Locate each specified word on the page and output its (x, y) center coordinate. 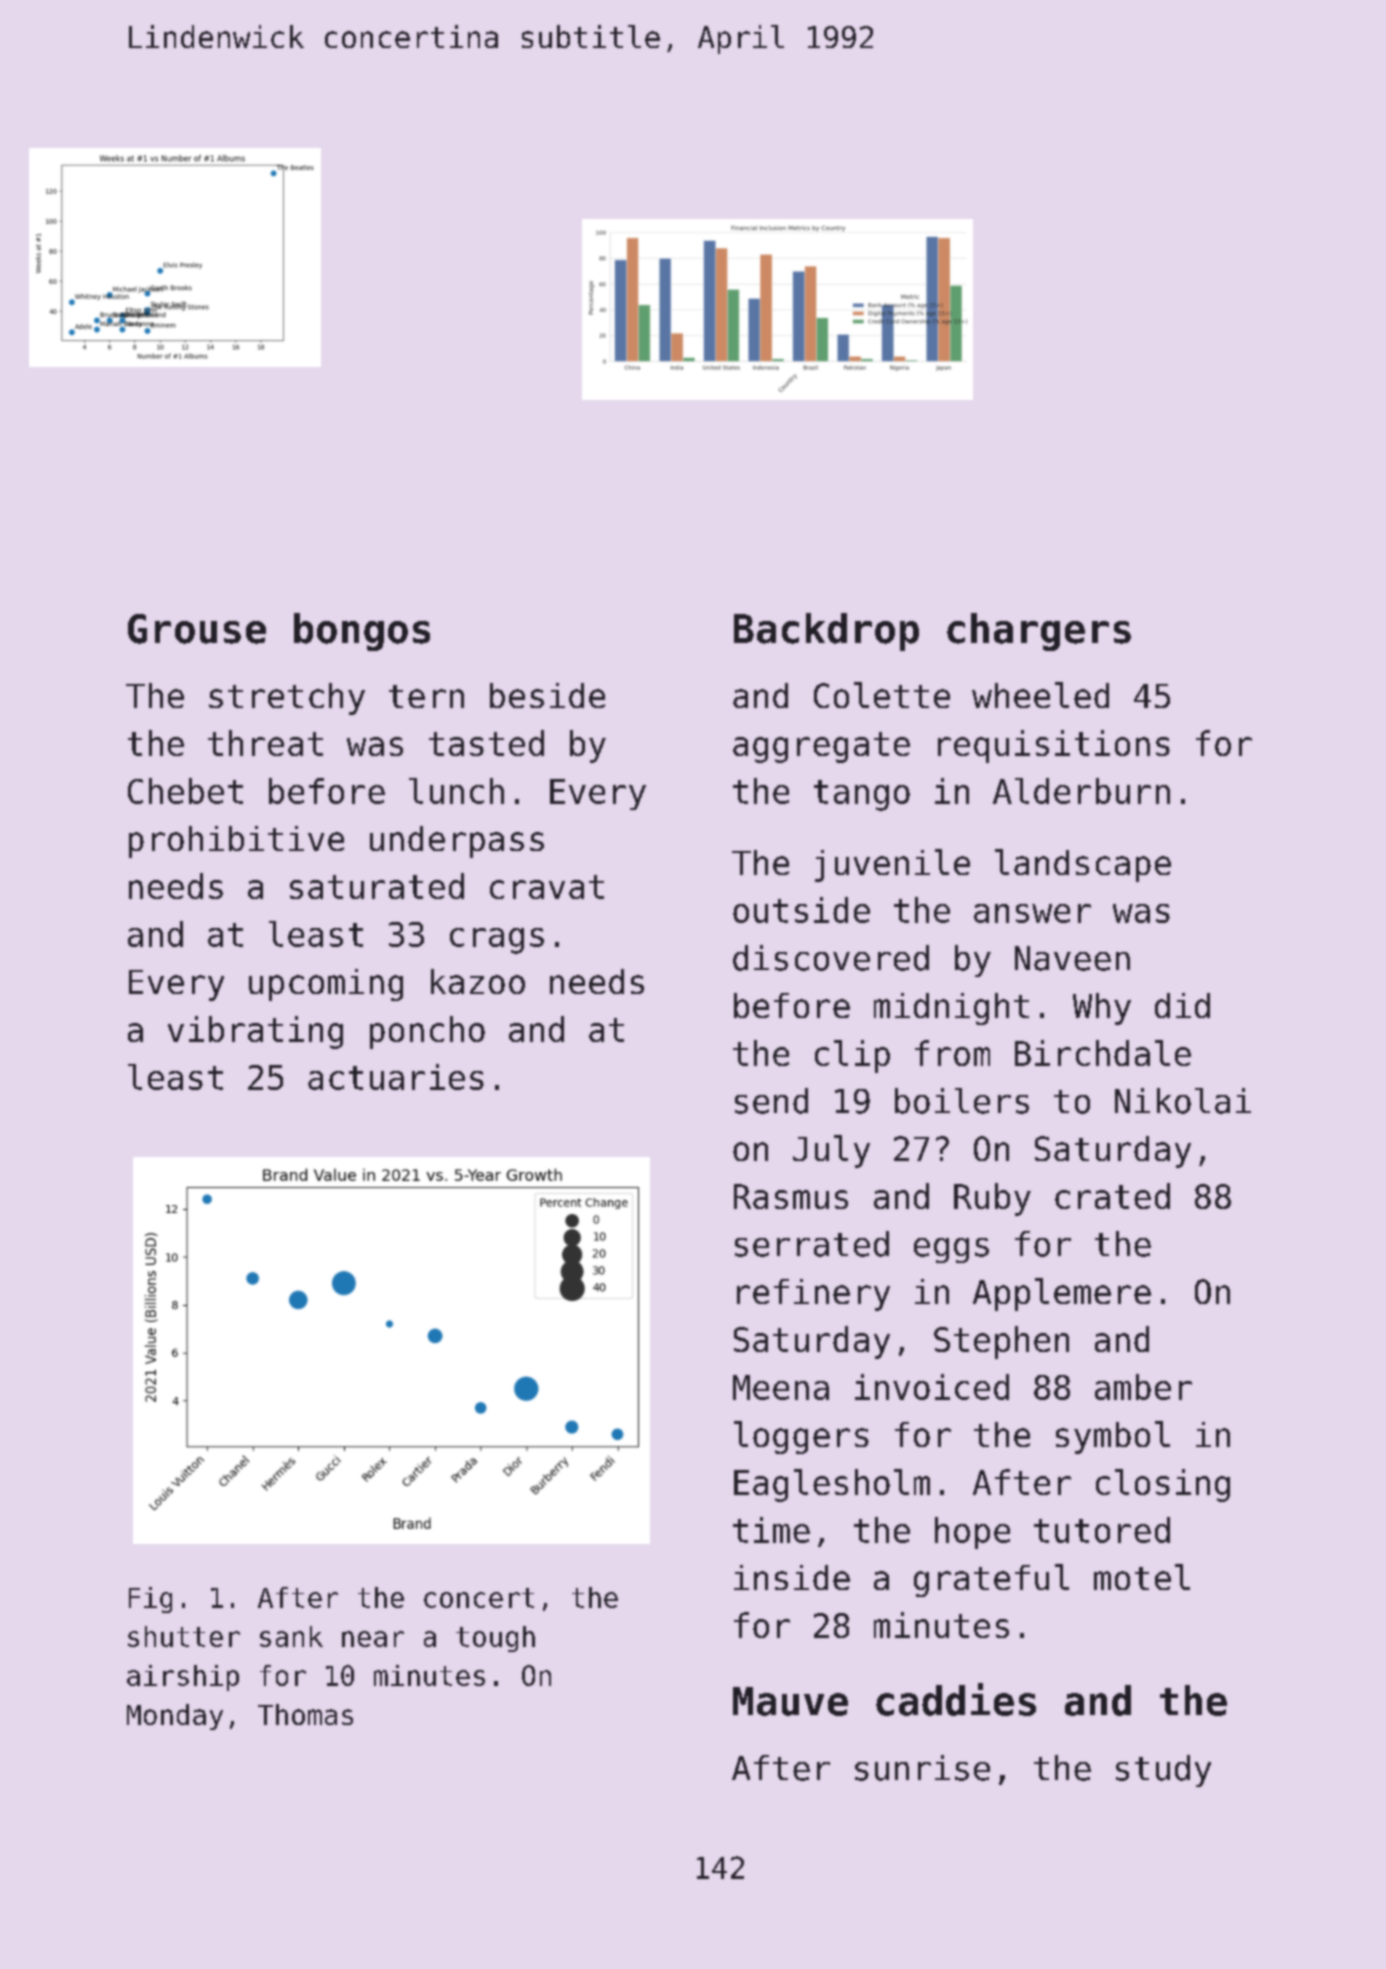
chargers (1039, 632)
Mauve (790, 1701)
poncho (427, 1032)
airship (183, 1678)
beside (547, 695)
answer (1032, 913)
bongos (362, 632)
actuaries (396, 1077)
